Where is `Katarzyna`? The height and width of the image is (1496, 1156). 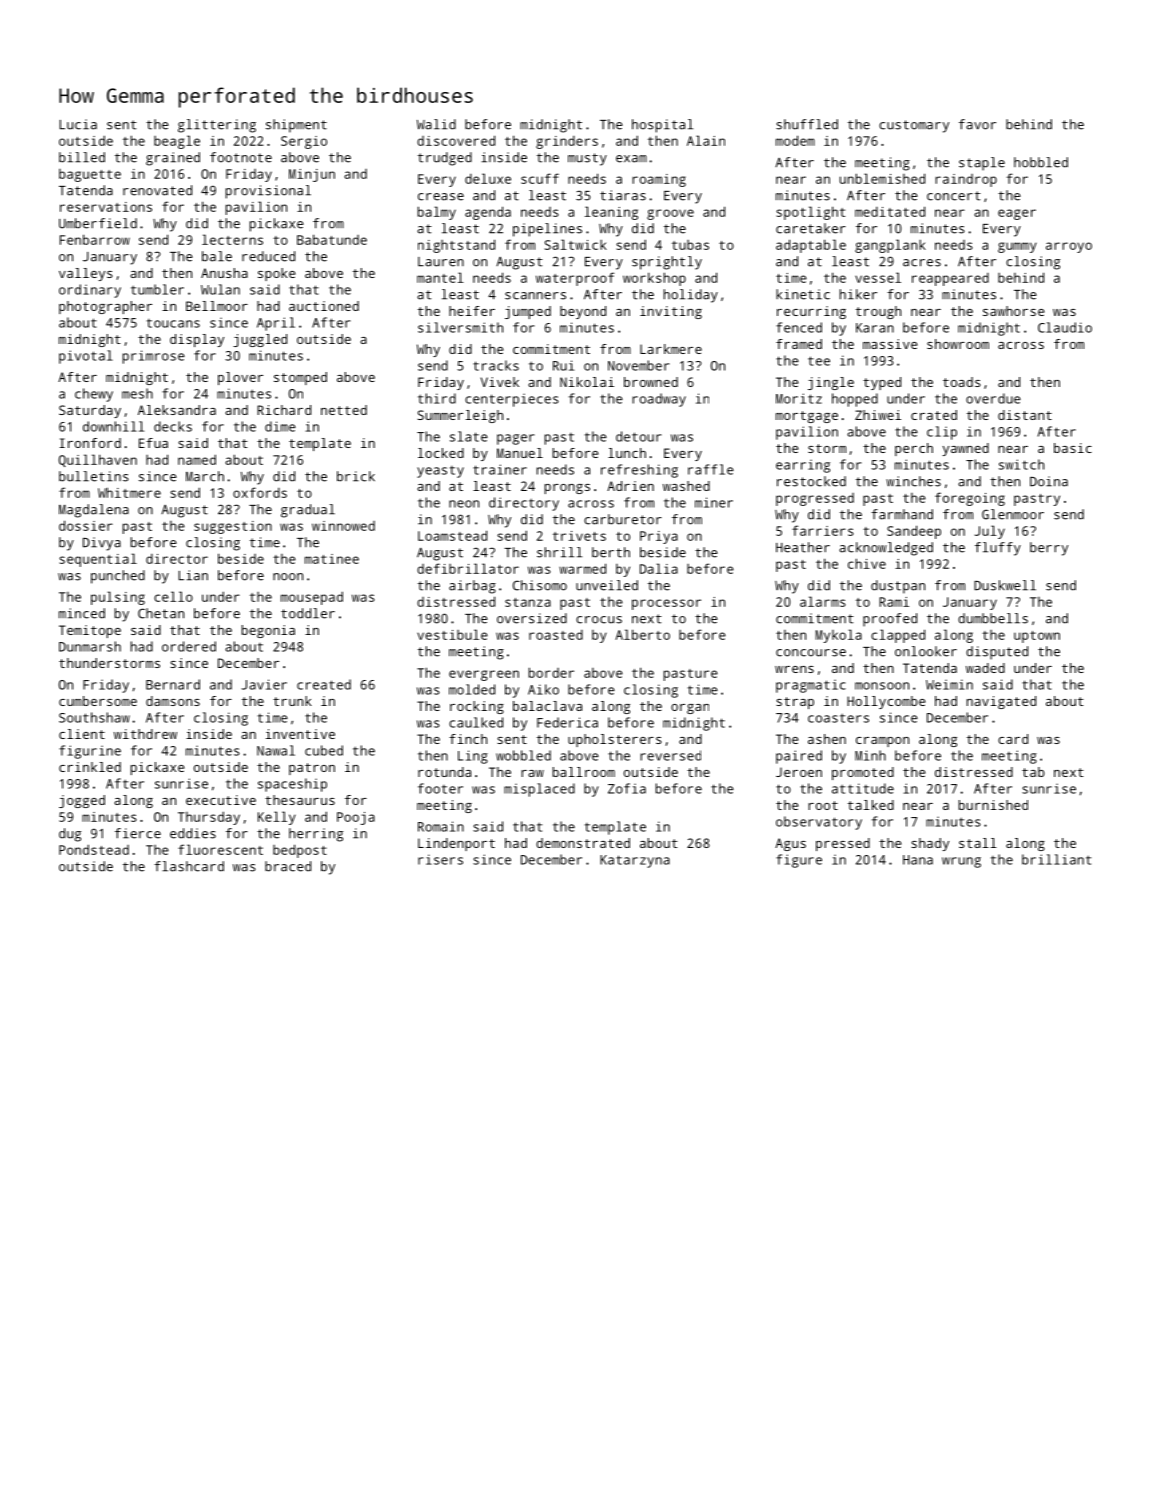 Katarzyna is located at coordinates (635, 861).
